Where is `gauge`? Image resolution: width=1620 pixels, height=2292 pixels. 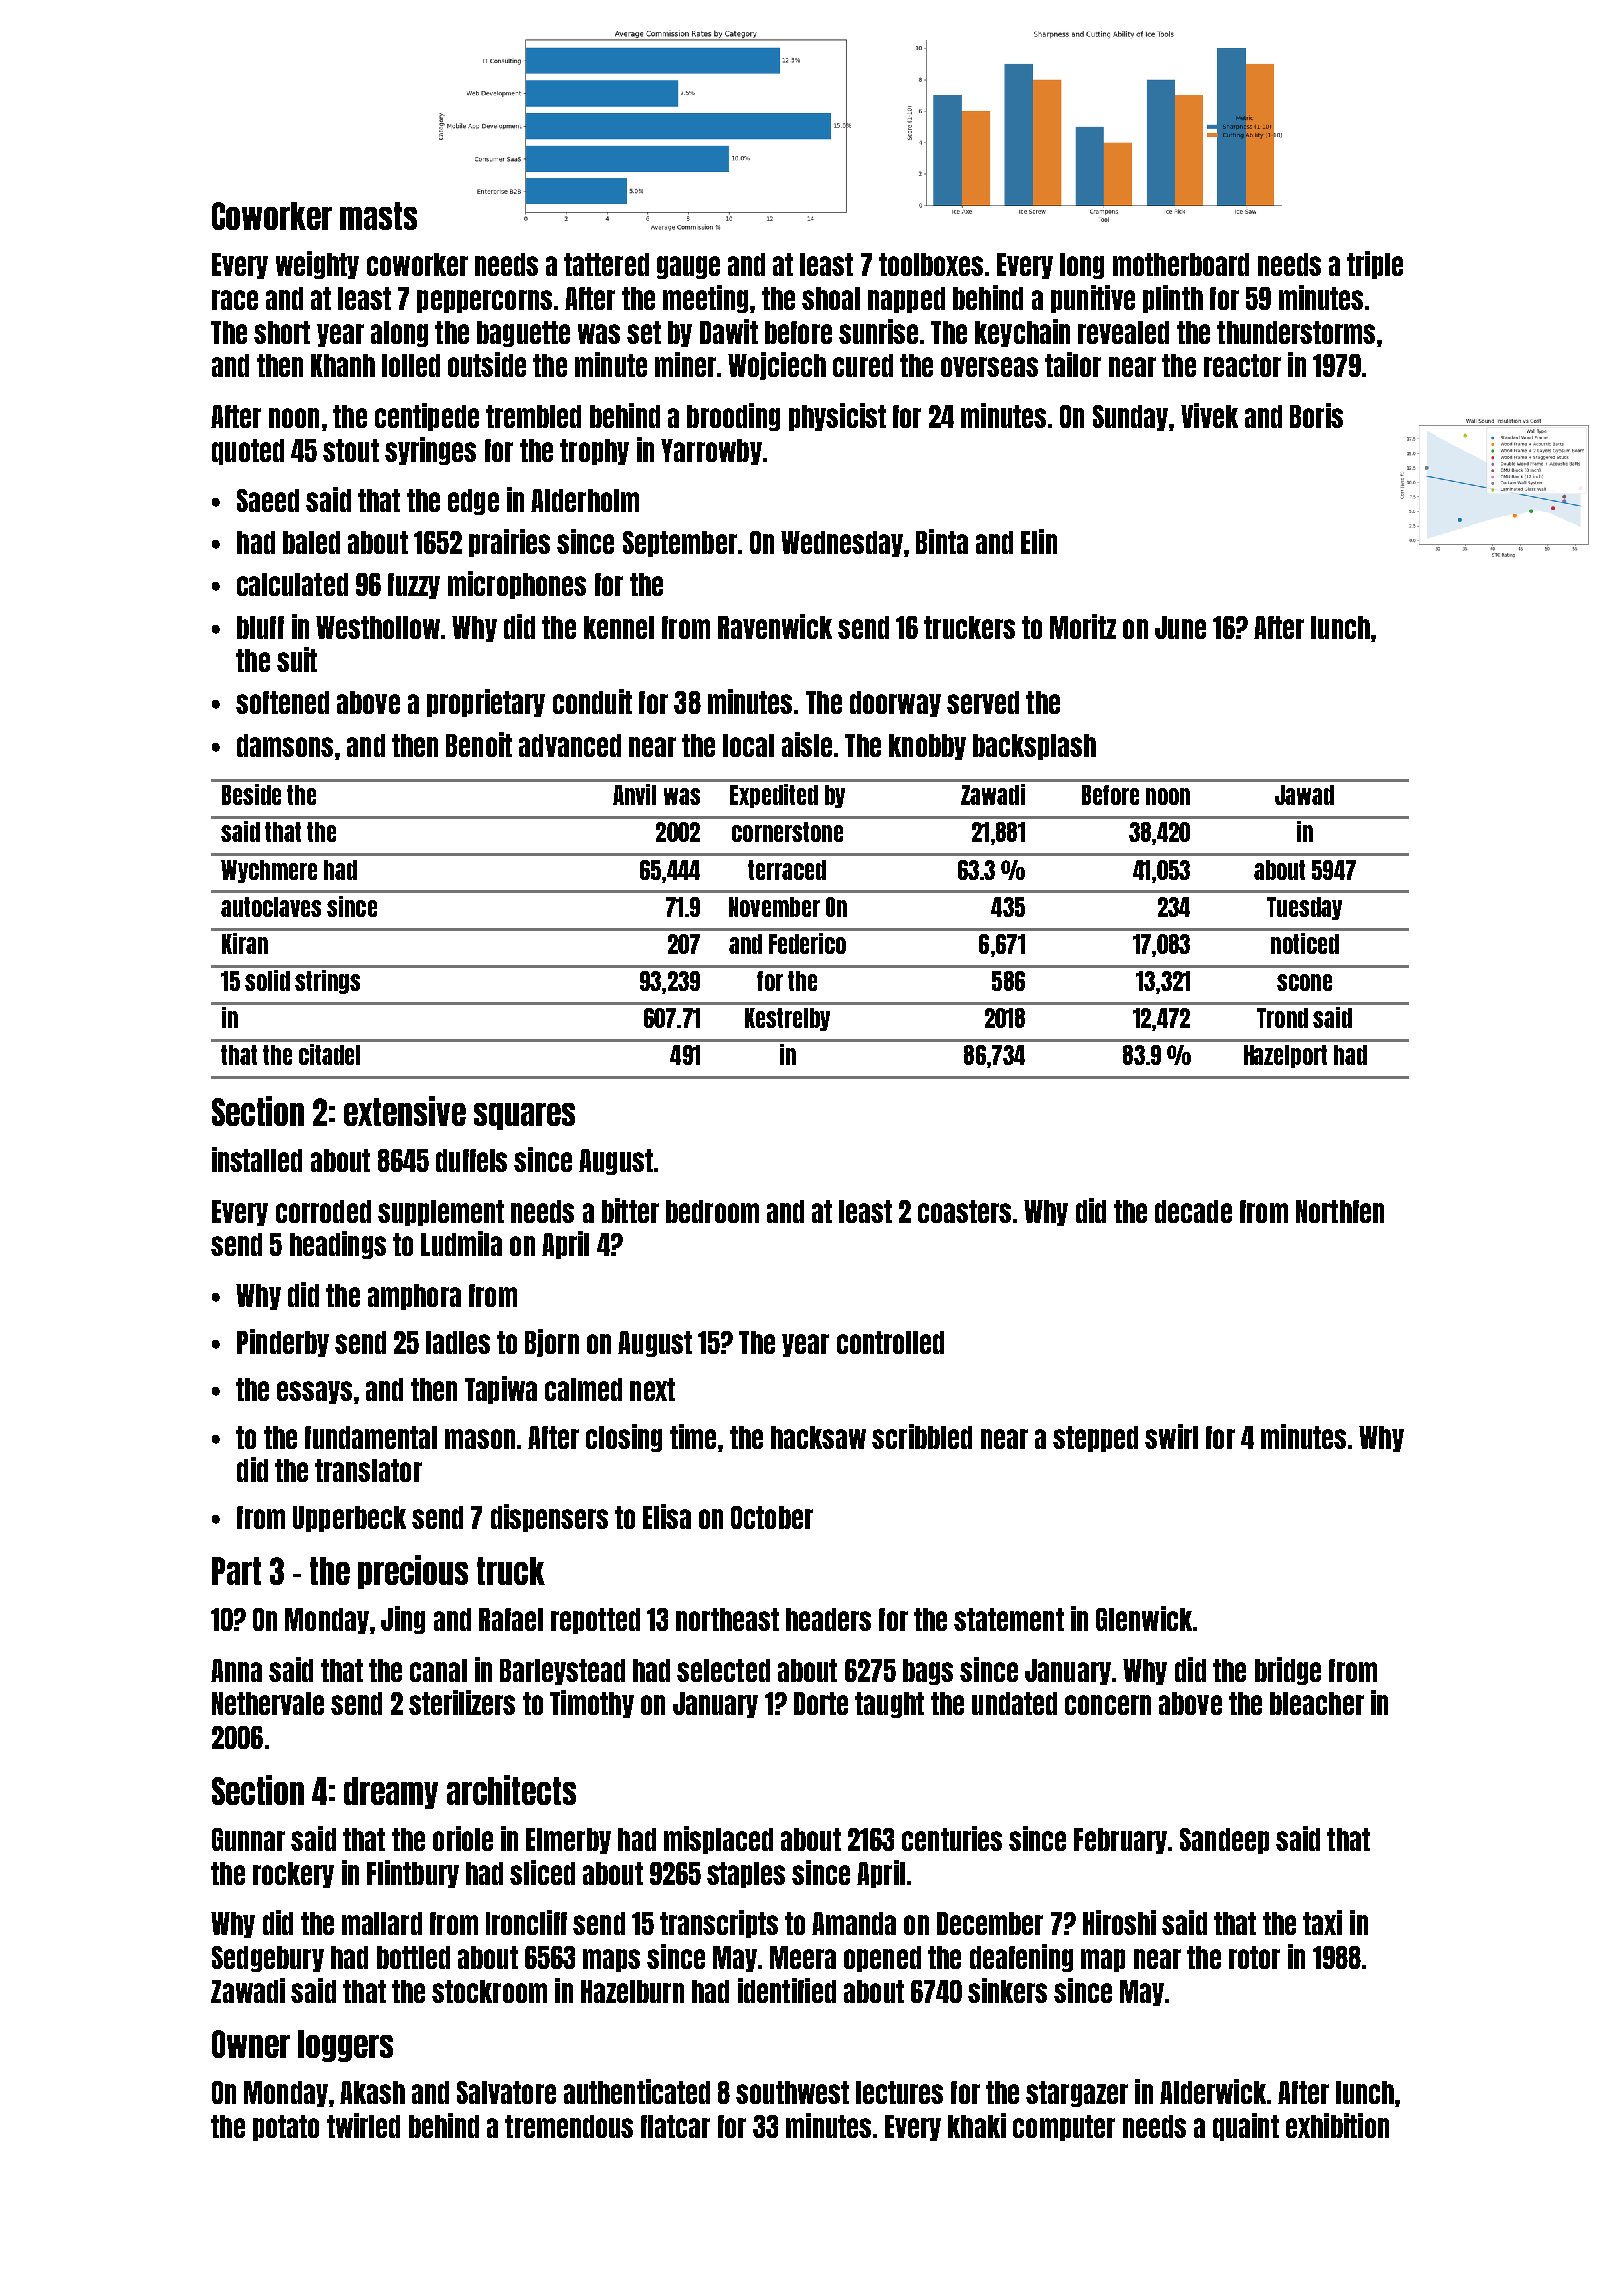
gauge is located at coordinates (688, 267).
